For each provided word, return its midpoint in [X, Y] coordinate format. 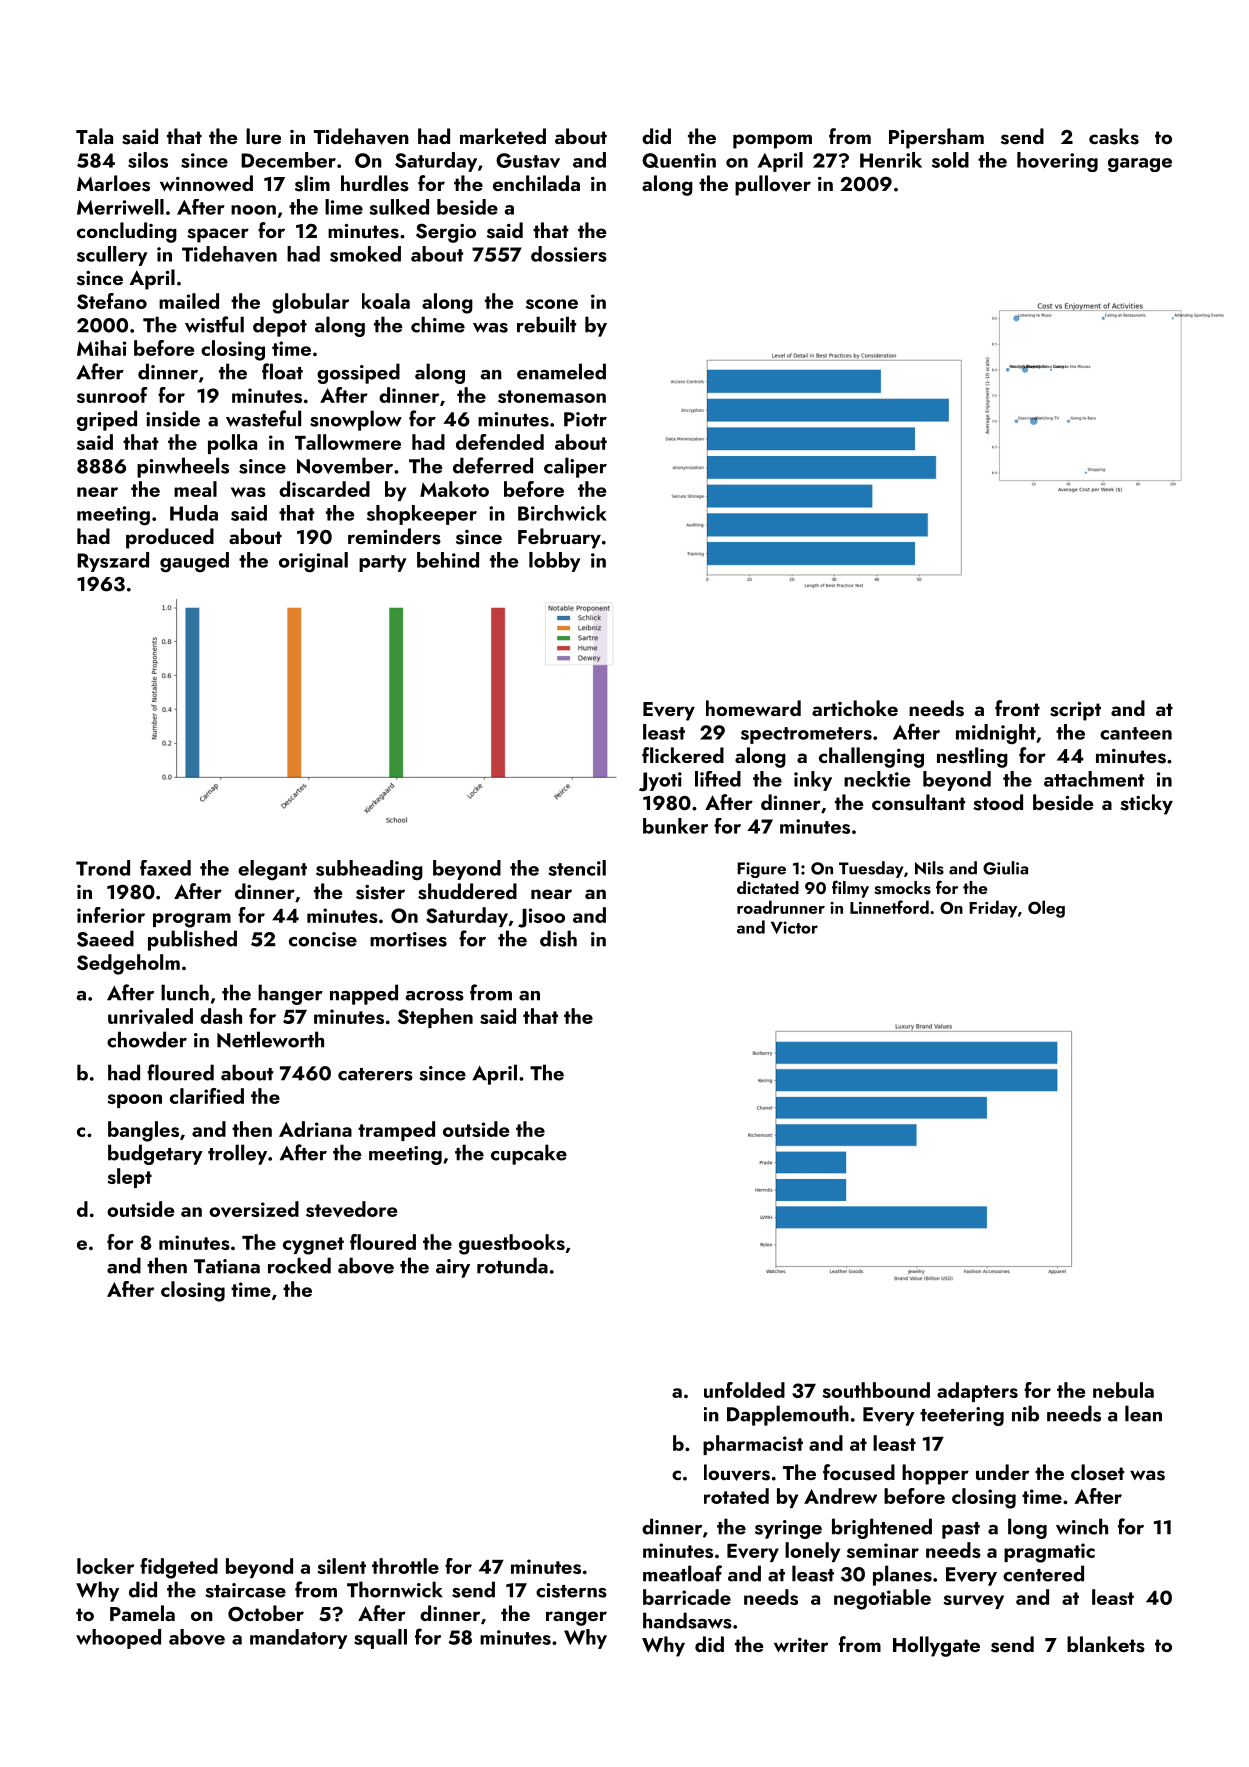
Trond [103, 868]
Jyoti [660, 782]
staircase [245, 1590]
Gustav [528, 160]
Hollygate [936, 1646]
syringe [788, 1529]
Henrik [891, 160]
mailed [189, 301]
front [1017, 708]
